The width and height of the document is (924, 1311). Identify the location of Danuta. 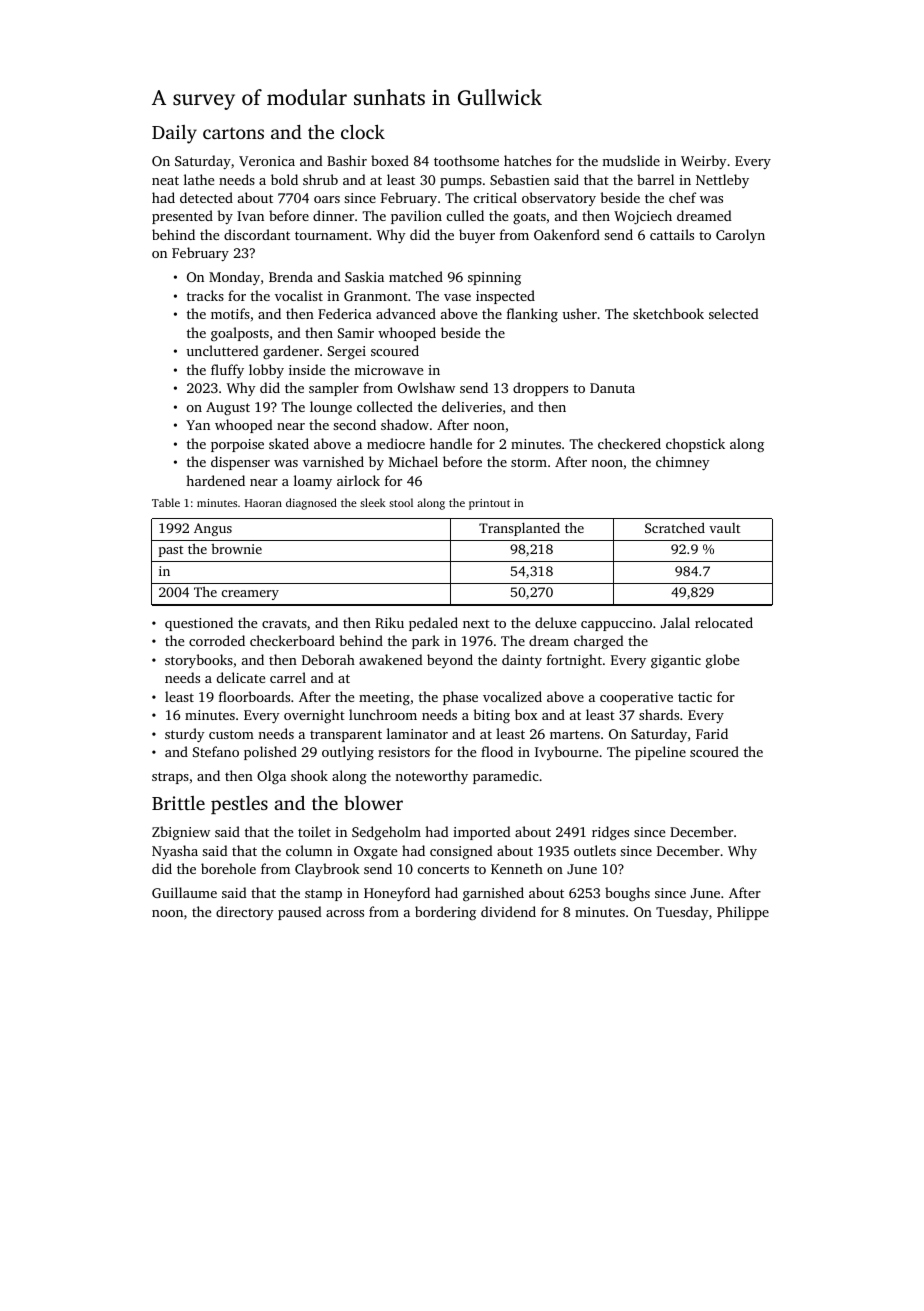
(612, 388).
